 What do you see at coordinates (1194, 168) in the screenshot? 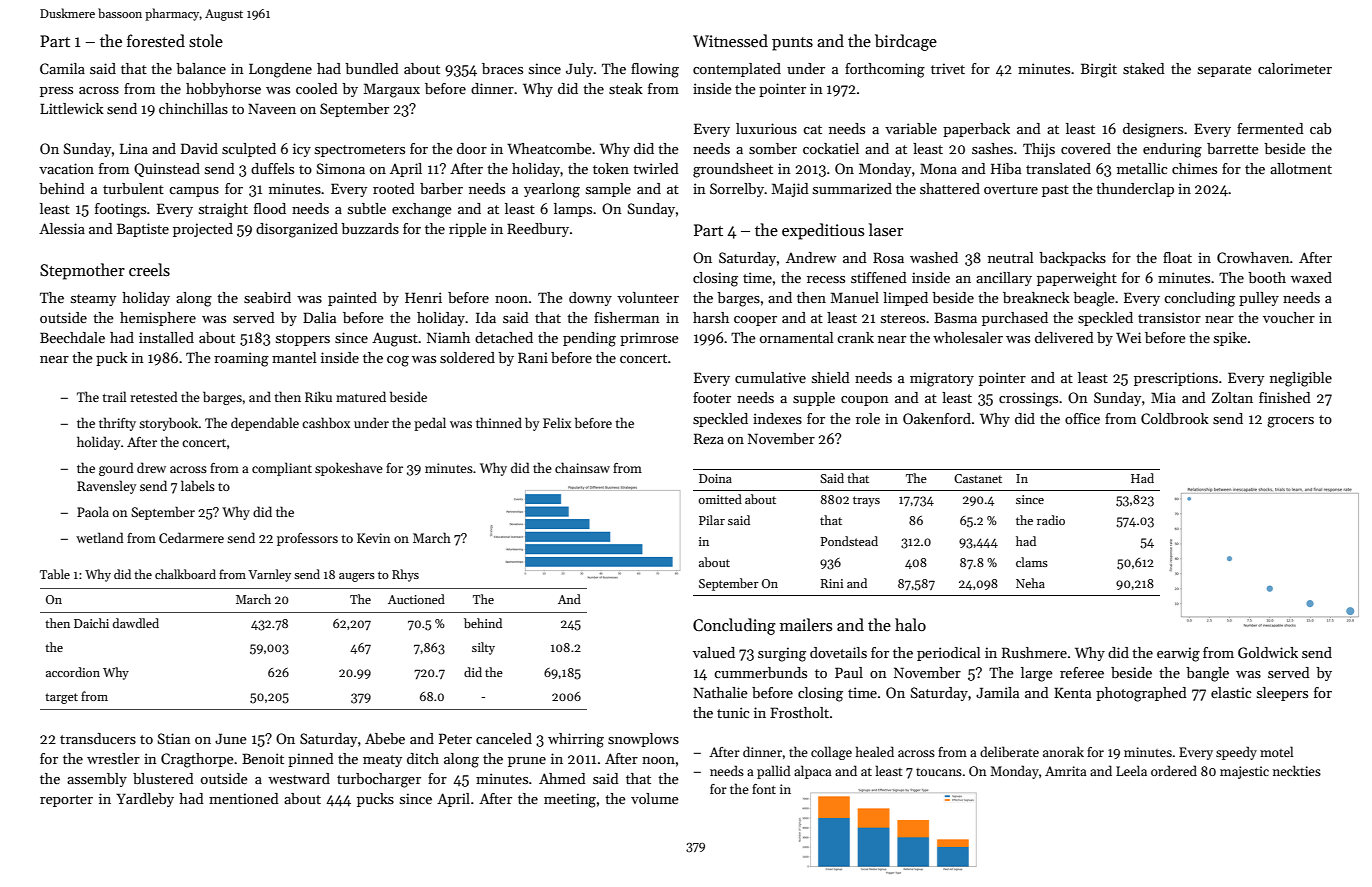
I see `chimes` at bounding box center [1194, 168].
